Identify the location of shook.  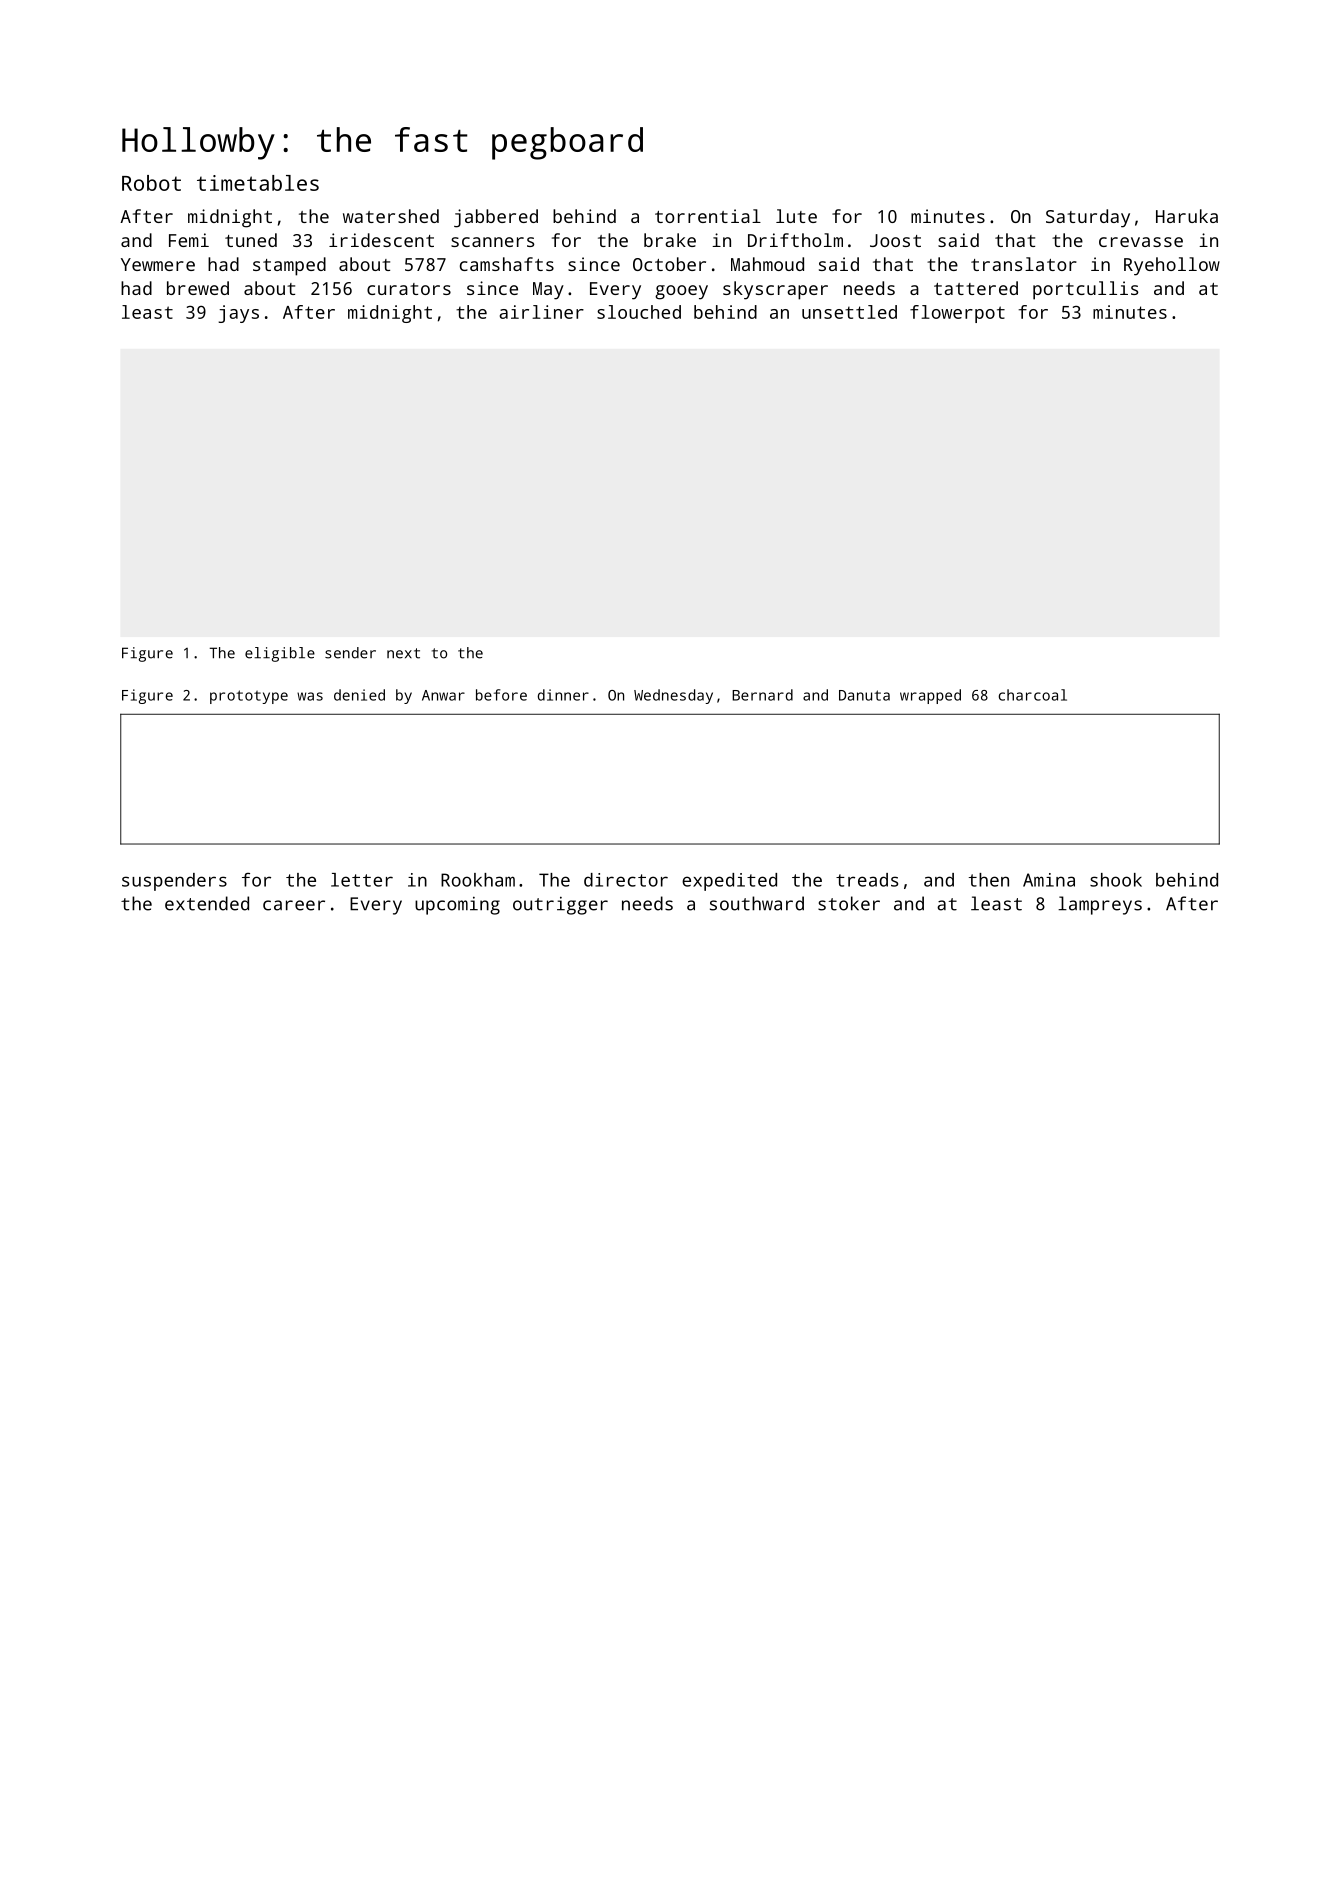
(1116, 880).
